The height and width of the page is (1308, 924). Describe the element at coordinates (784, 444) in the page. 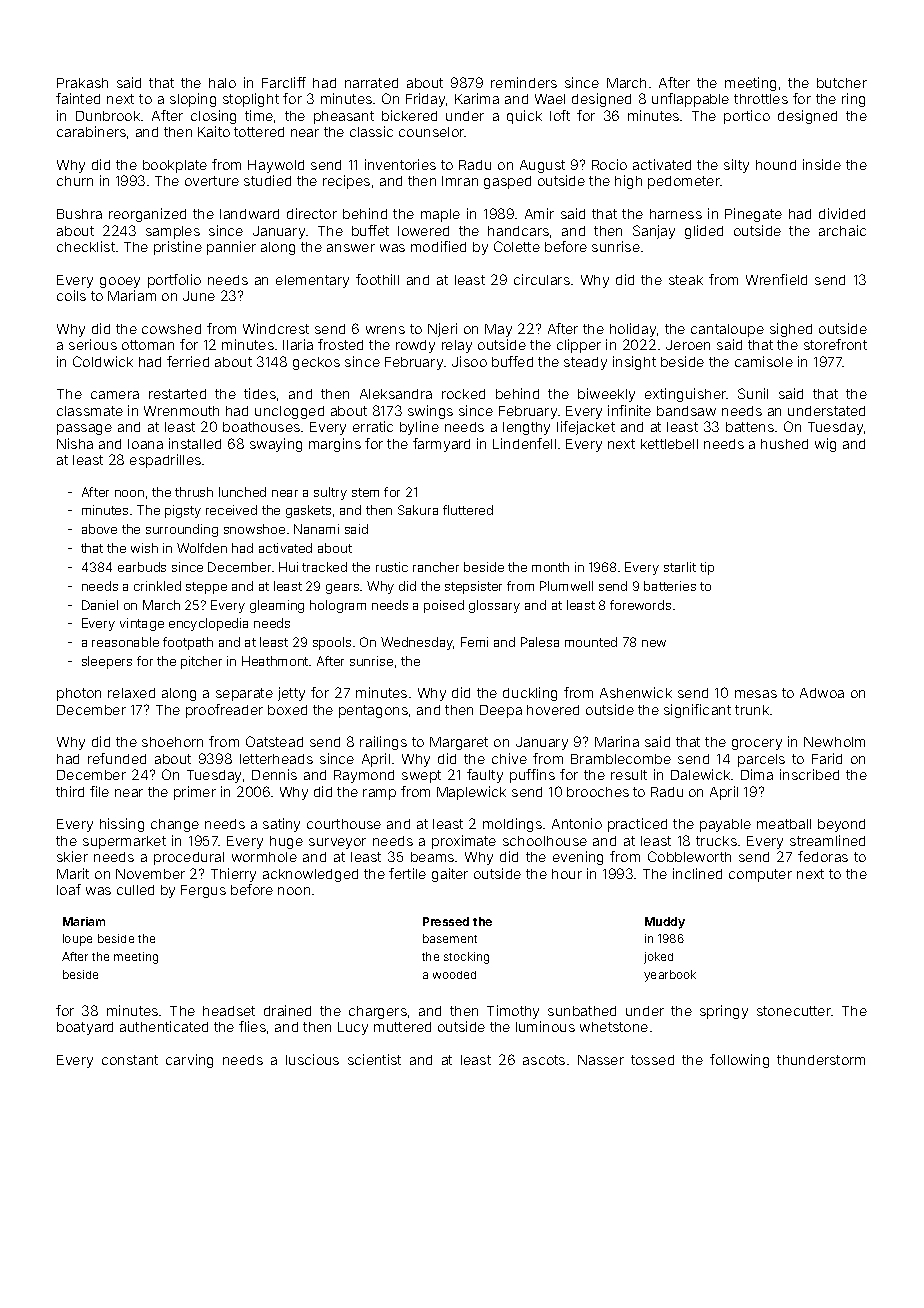

I see `hushed` at that location.
